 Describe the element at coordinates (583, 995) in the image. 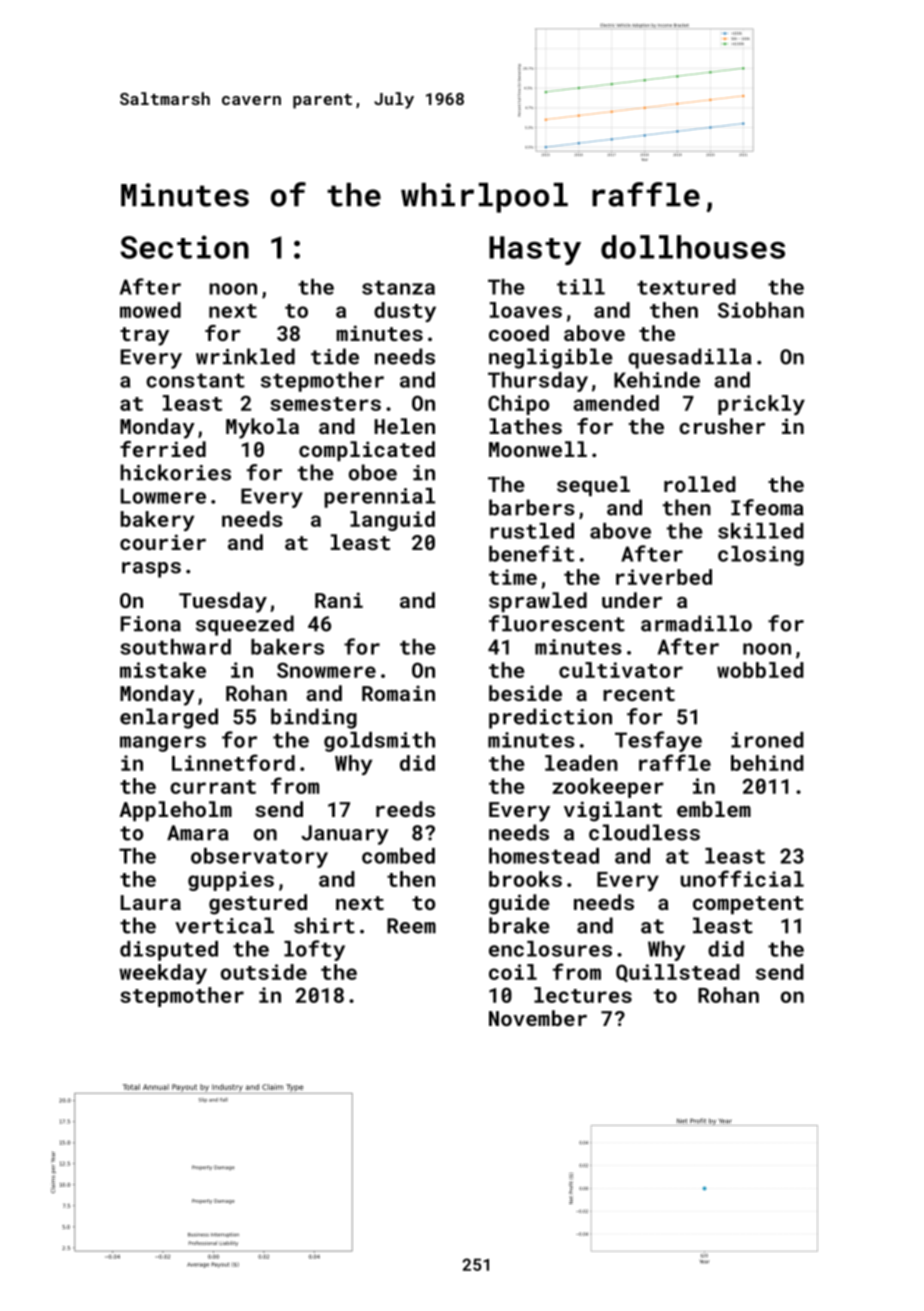

I see `lectures` at that location.
